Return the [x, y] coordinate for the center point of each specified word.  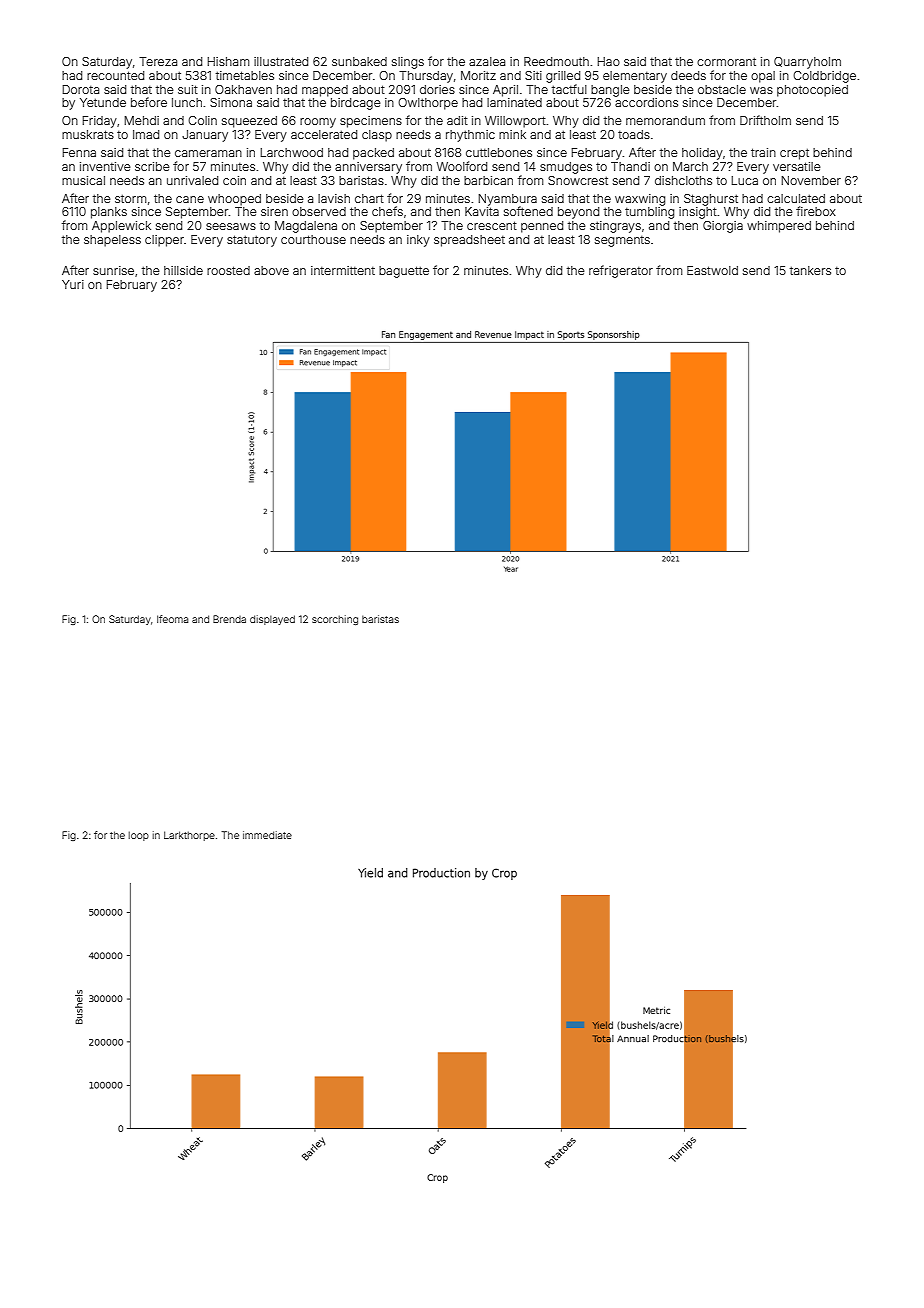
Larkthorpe [189, 836]
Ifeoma [172, 619]
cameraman [208, 153]
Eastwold [712, 270]
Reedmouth [556, 61]
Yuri [73, 284]
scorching [335, 620]
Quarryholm [807, 63]
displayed [272, 620]
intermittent [343, 270]
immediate [267, 835]
